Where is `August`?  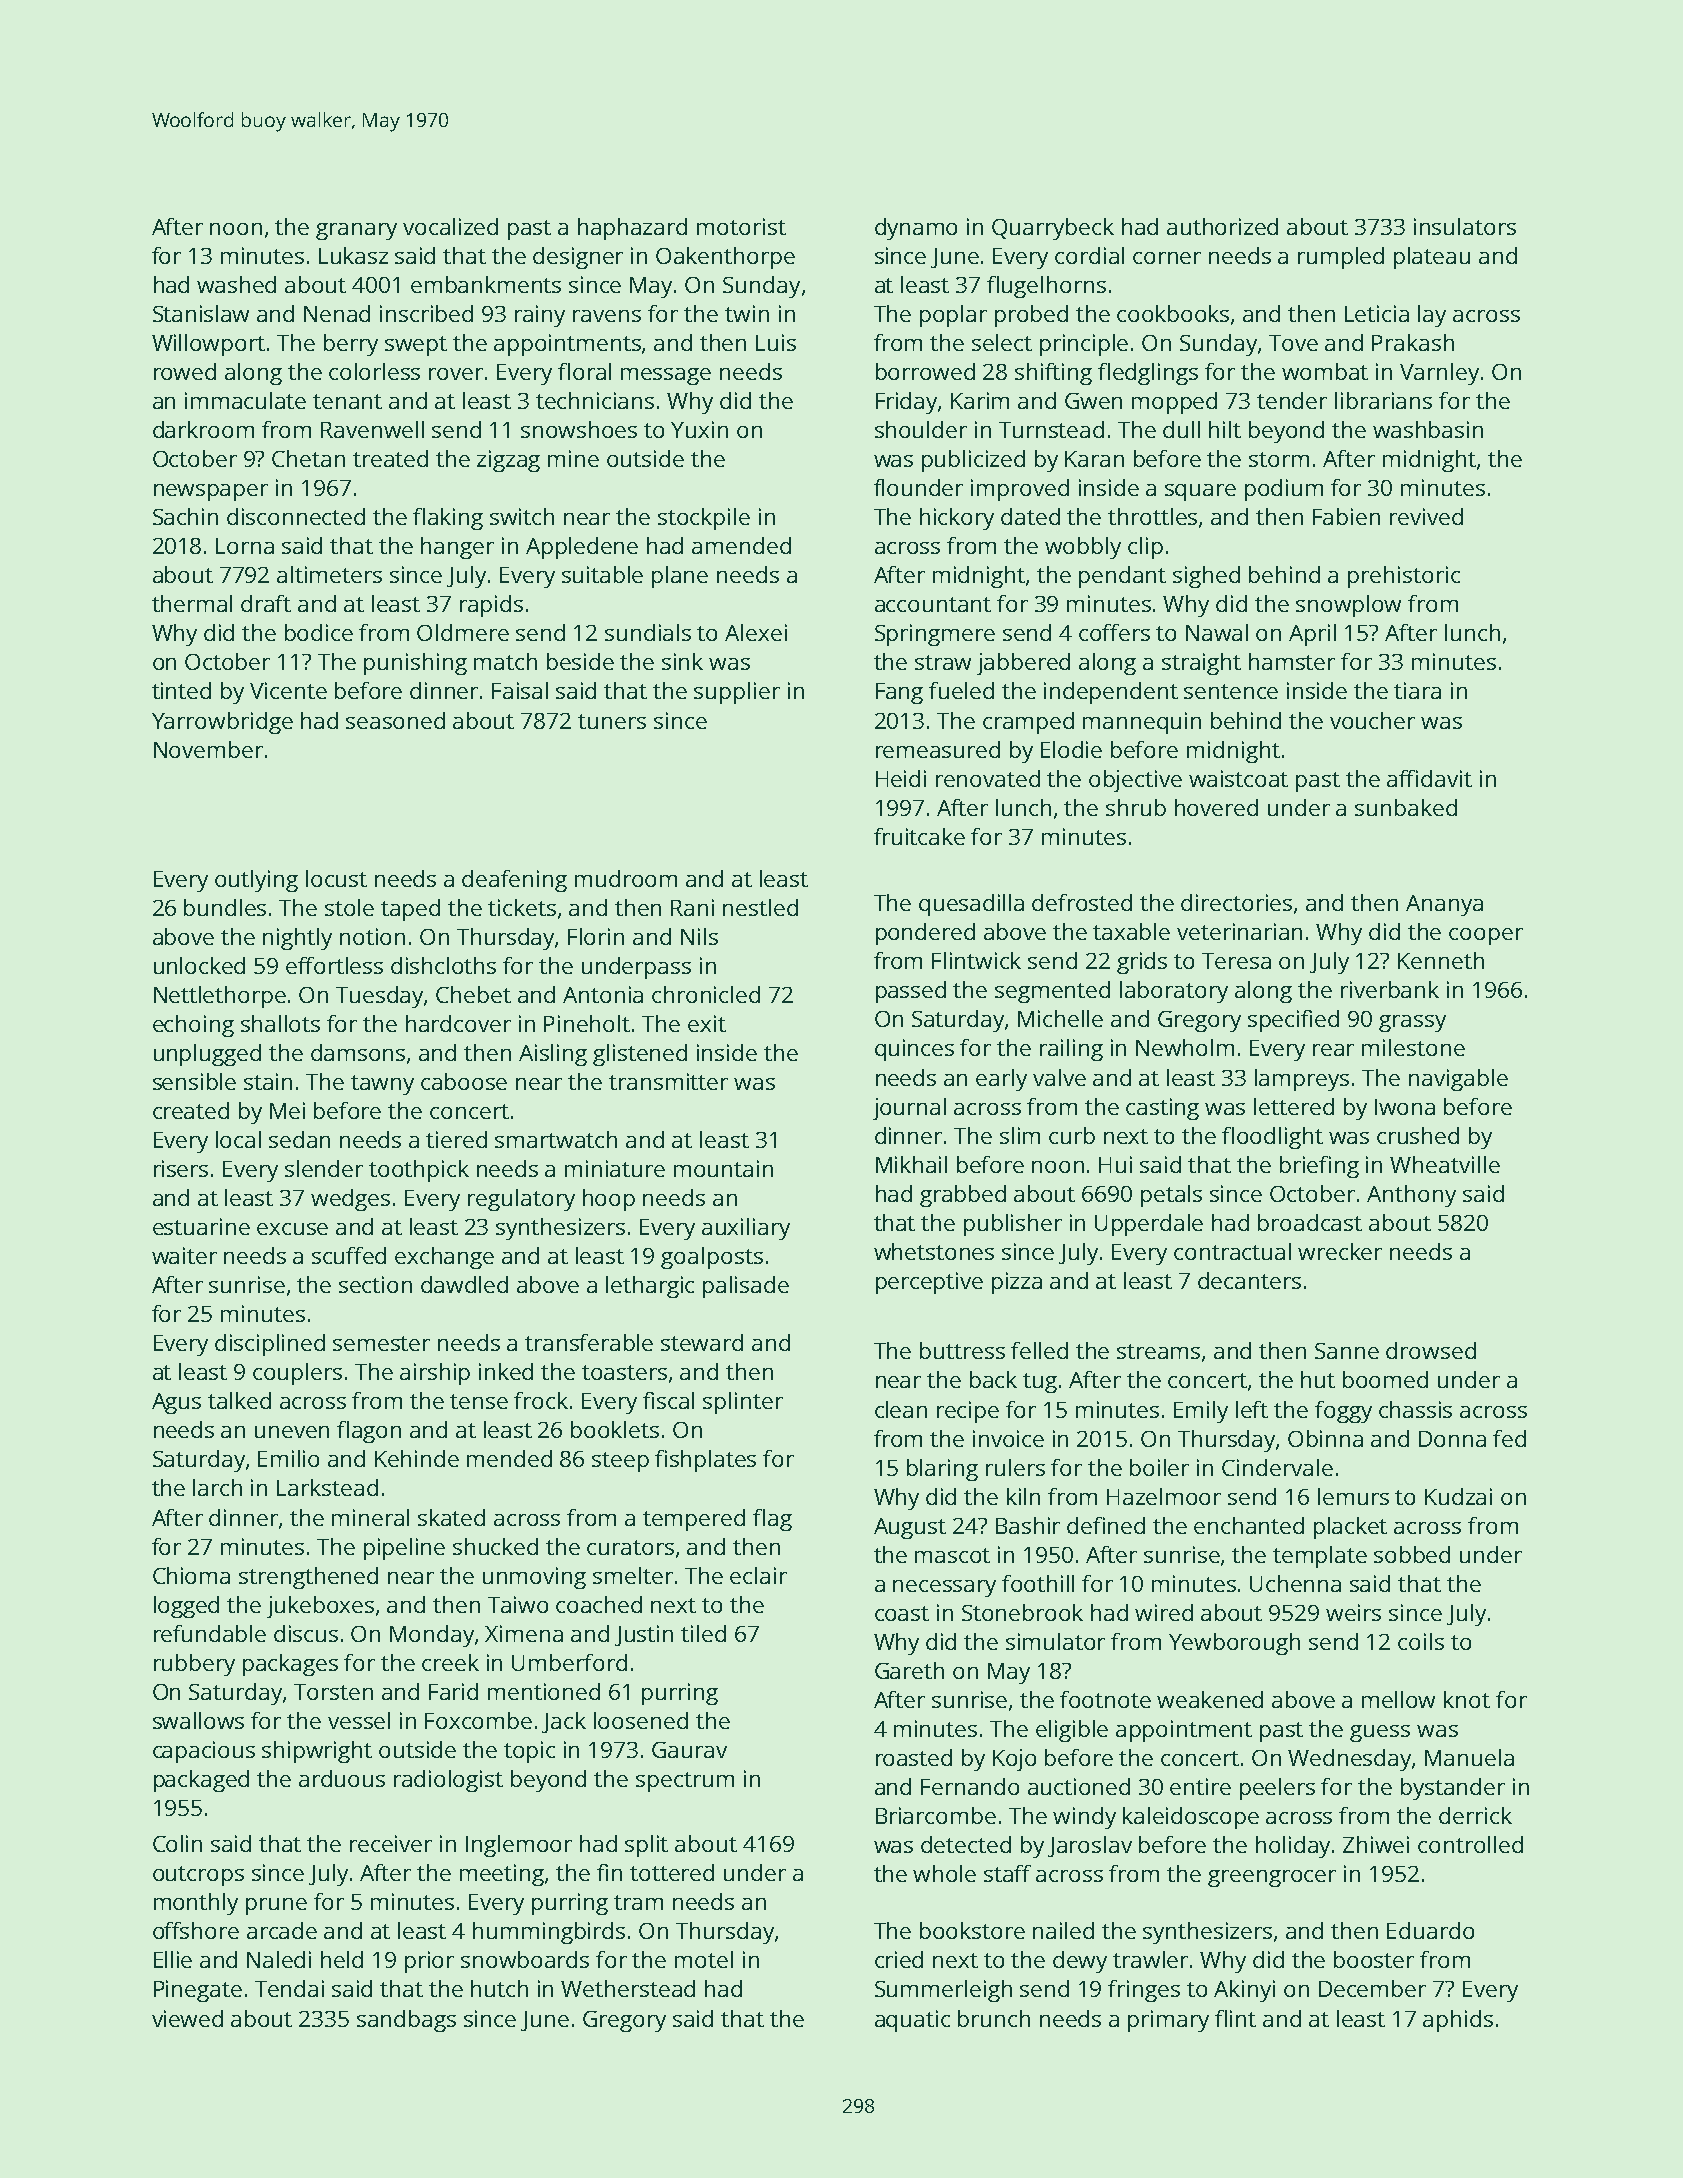 August is located at coordinates (910, 1528).
